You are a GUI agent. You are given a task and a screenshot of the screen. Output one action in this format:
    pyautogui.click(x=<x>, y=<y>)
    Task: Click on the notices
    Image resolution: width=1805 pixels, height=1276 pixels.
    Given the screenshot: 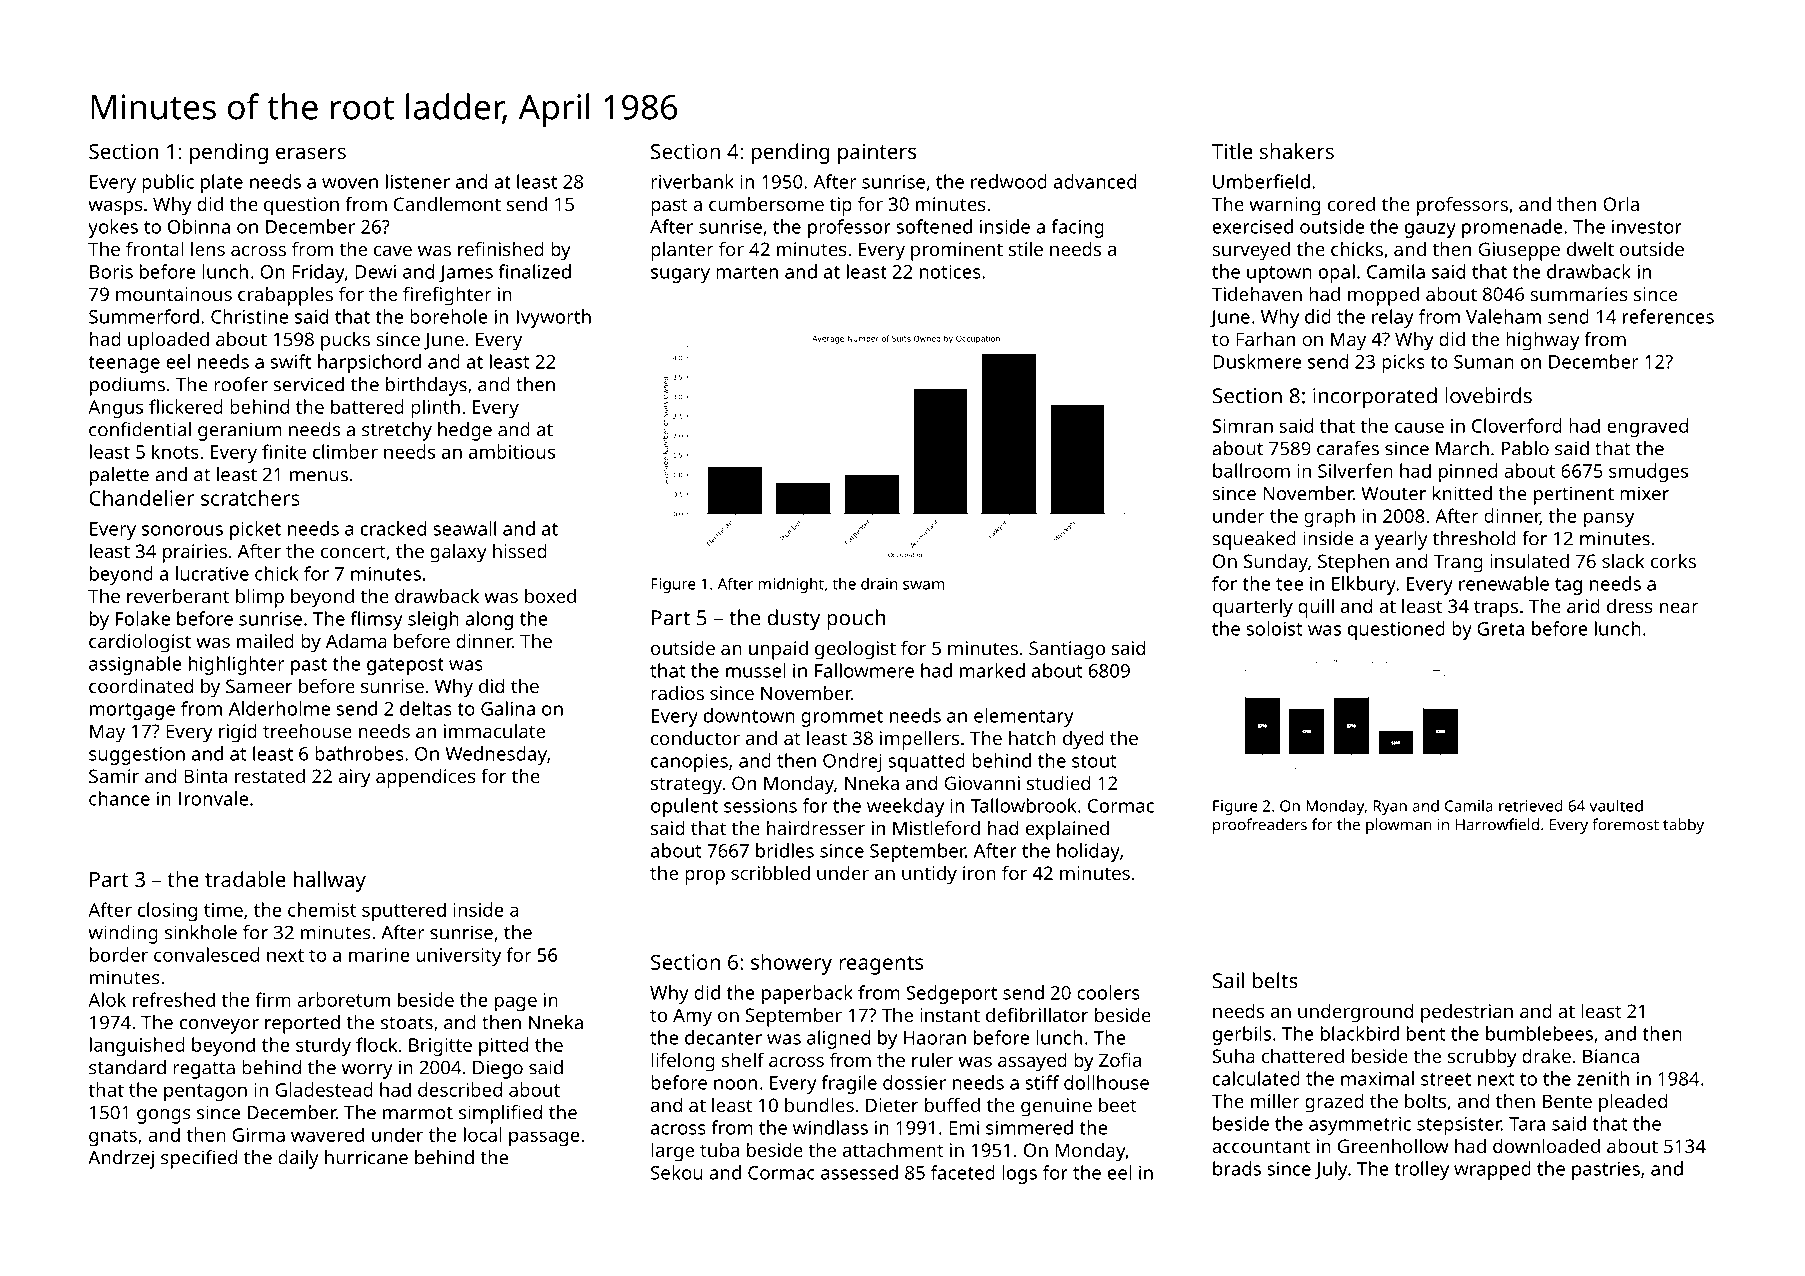 What is the action you would take?
    pyautogui.click(x=950, y=272)
